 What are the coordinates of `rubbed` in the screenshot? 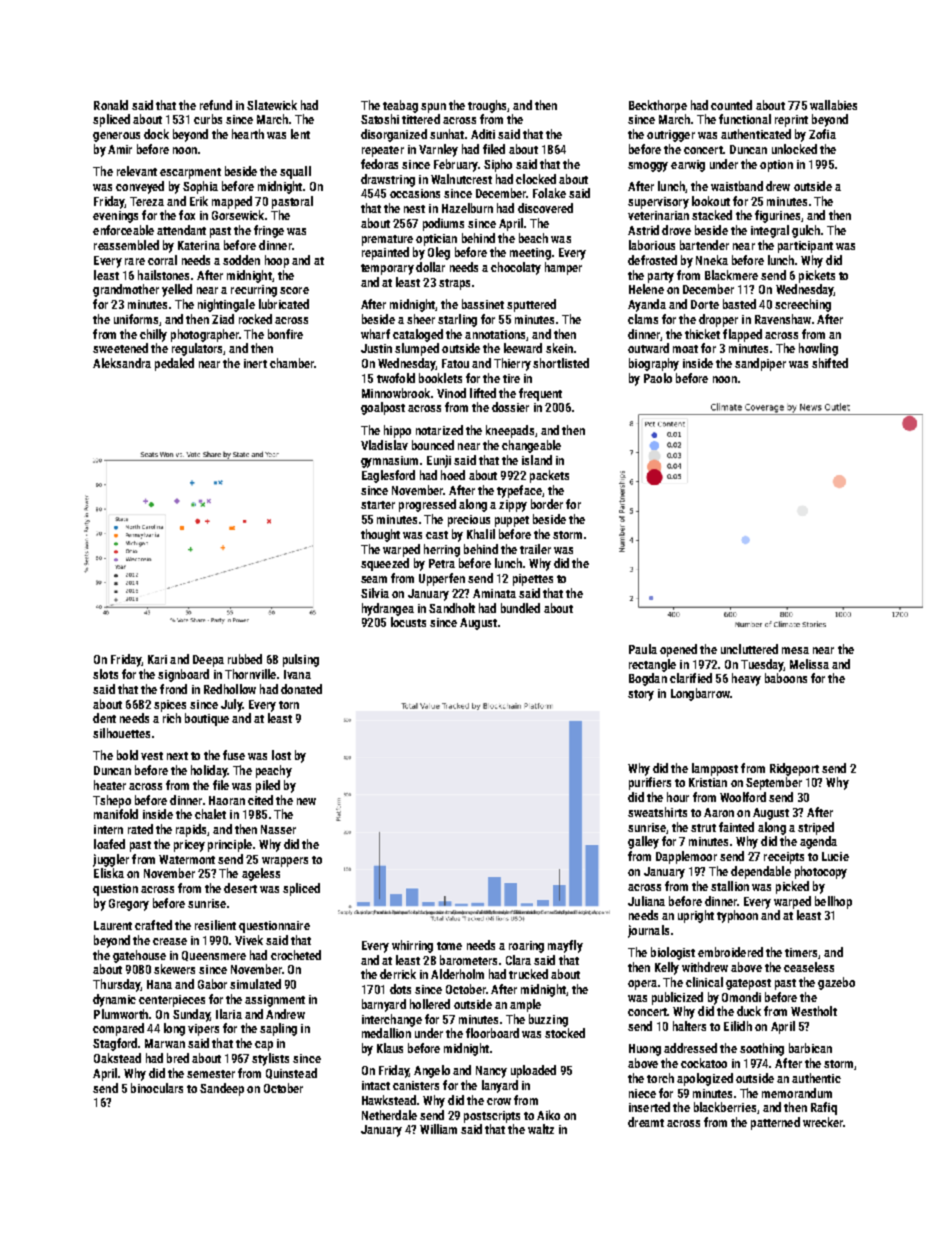 It's located at (245, 659).
